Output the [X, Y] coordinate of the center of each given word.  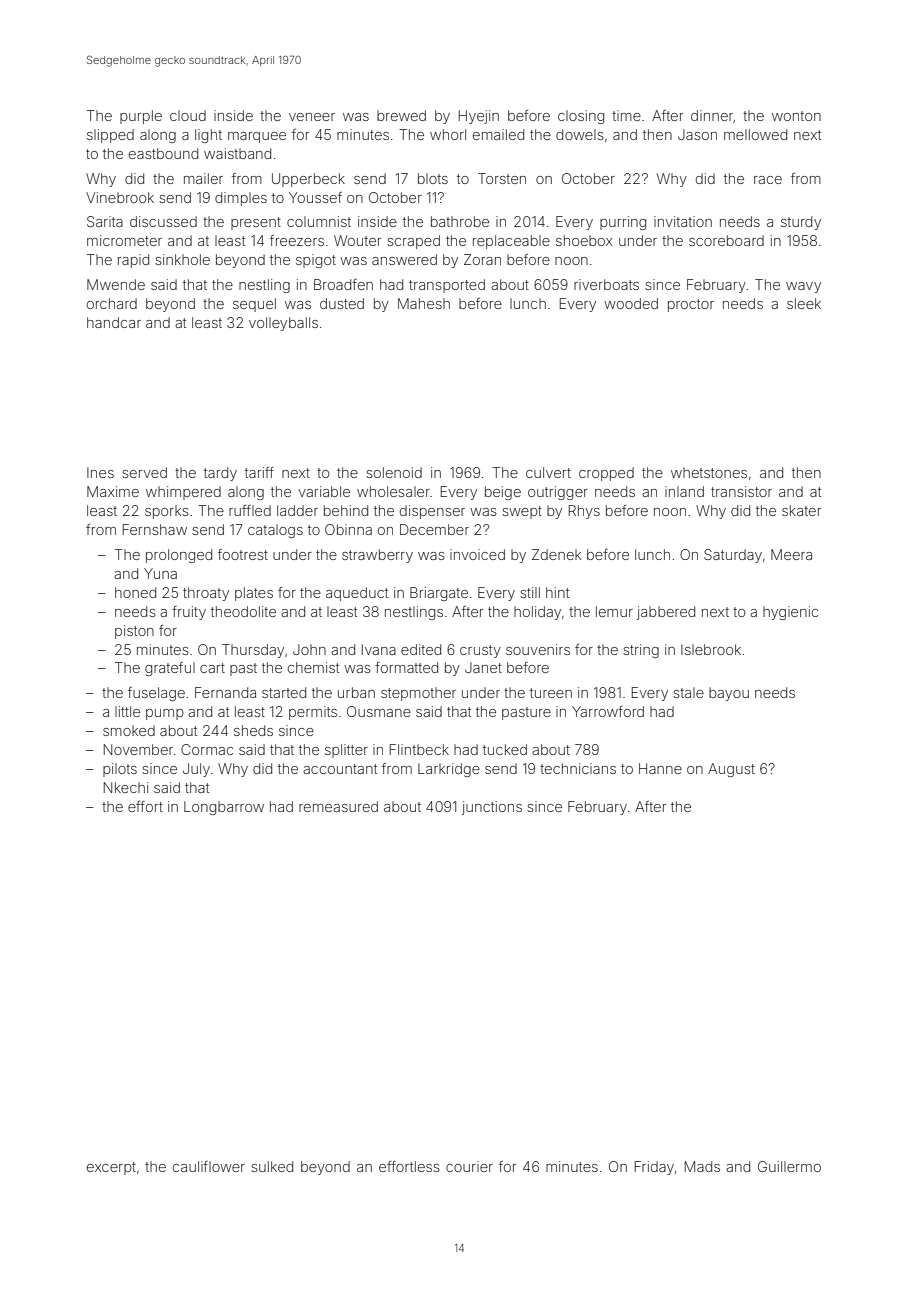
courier [469, 1166]
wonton [796, 116]
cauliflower [209, 1166]
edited [421, 649]
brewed [401, 115]
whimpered [183, 493]
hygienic [790, 613]
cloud [188, 115]
